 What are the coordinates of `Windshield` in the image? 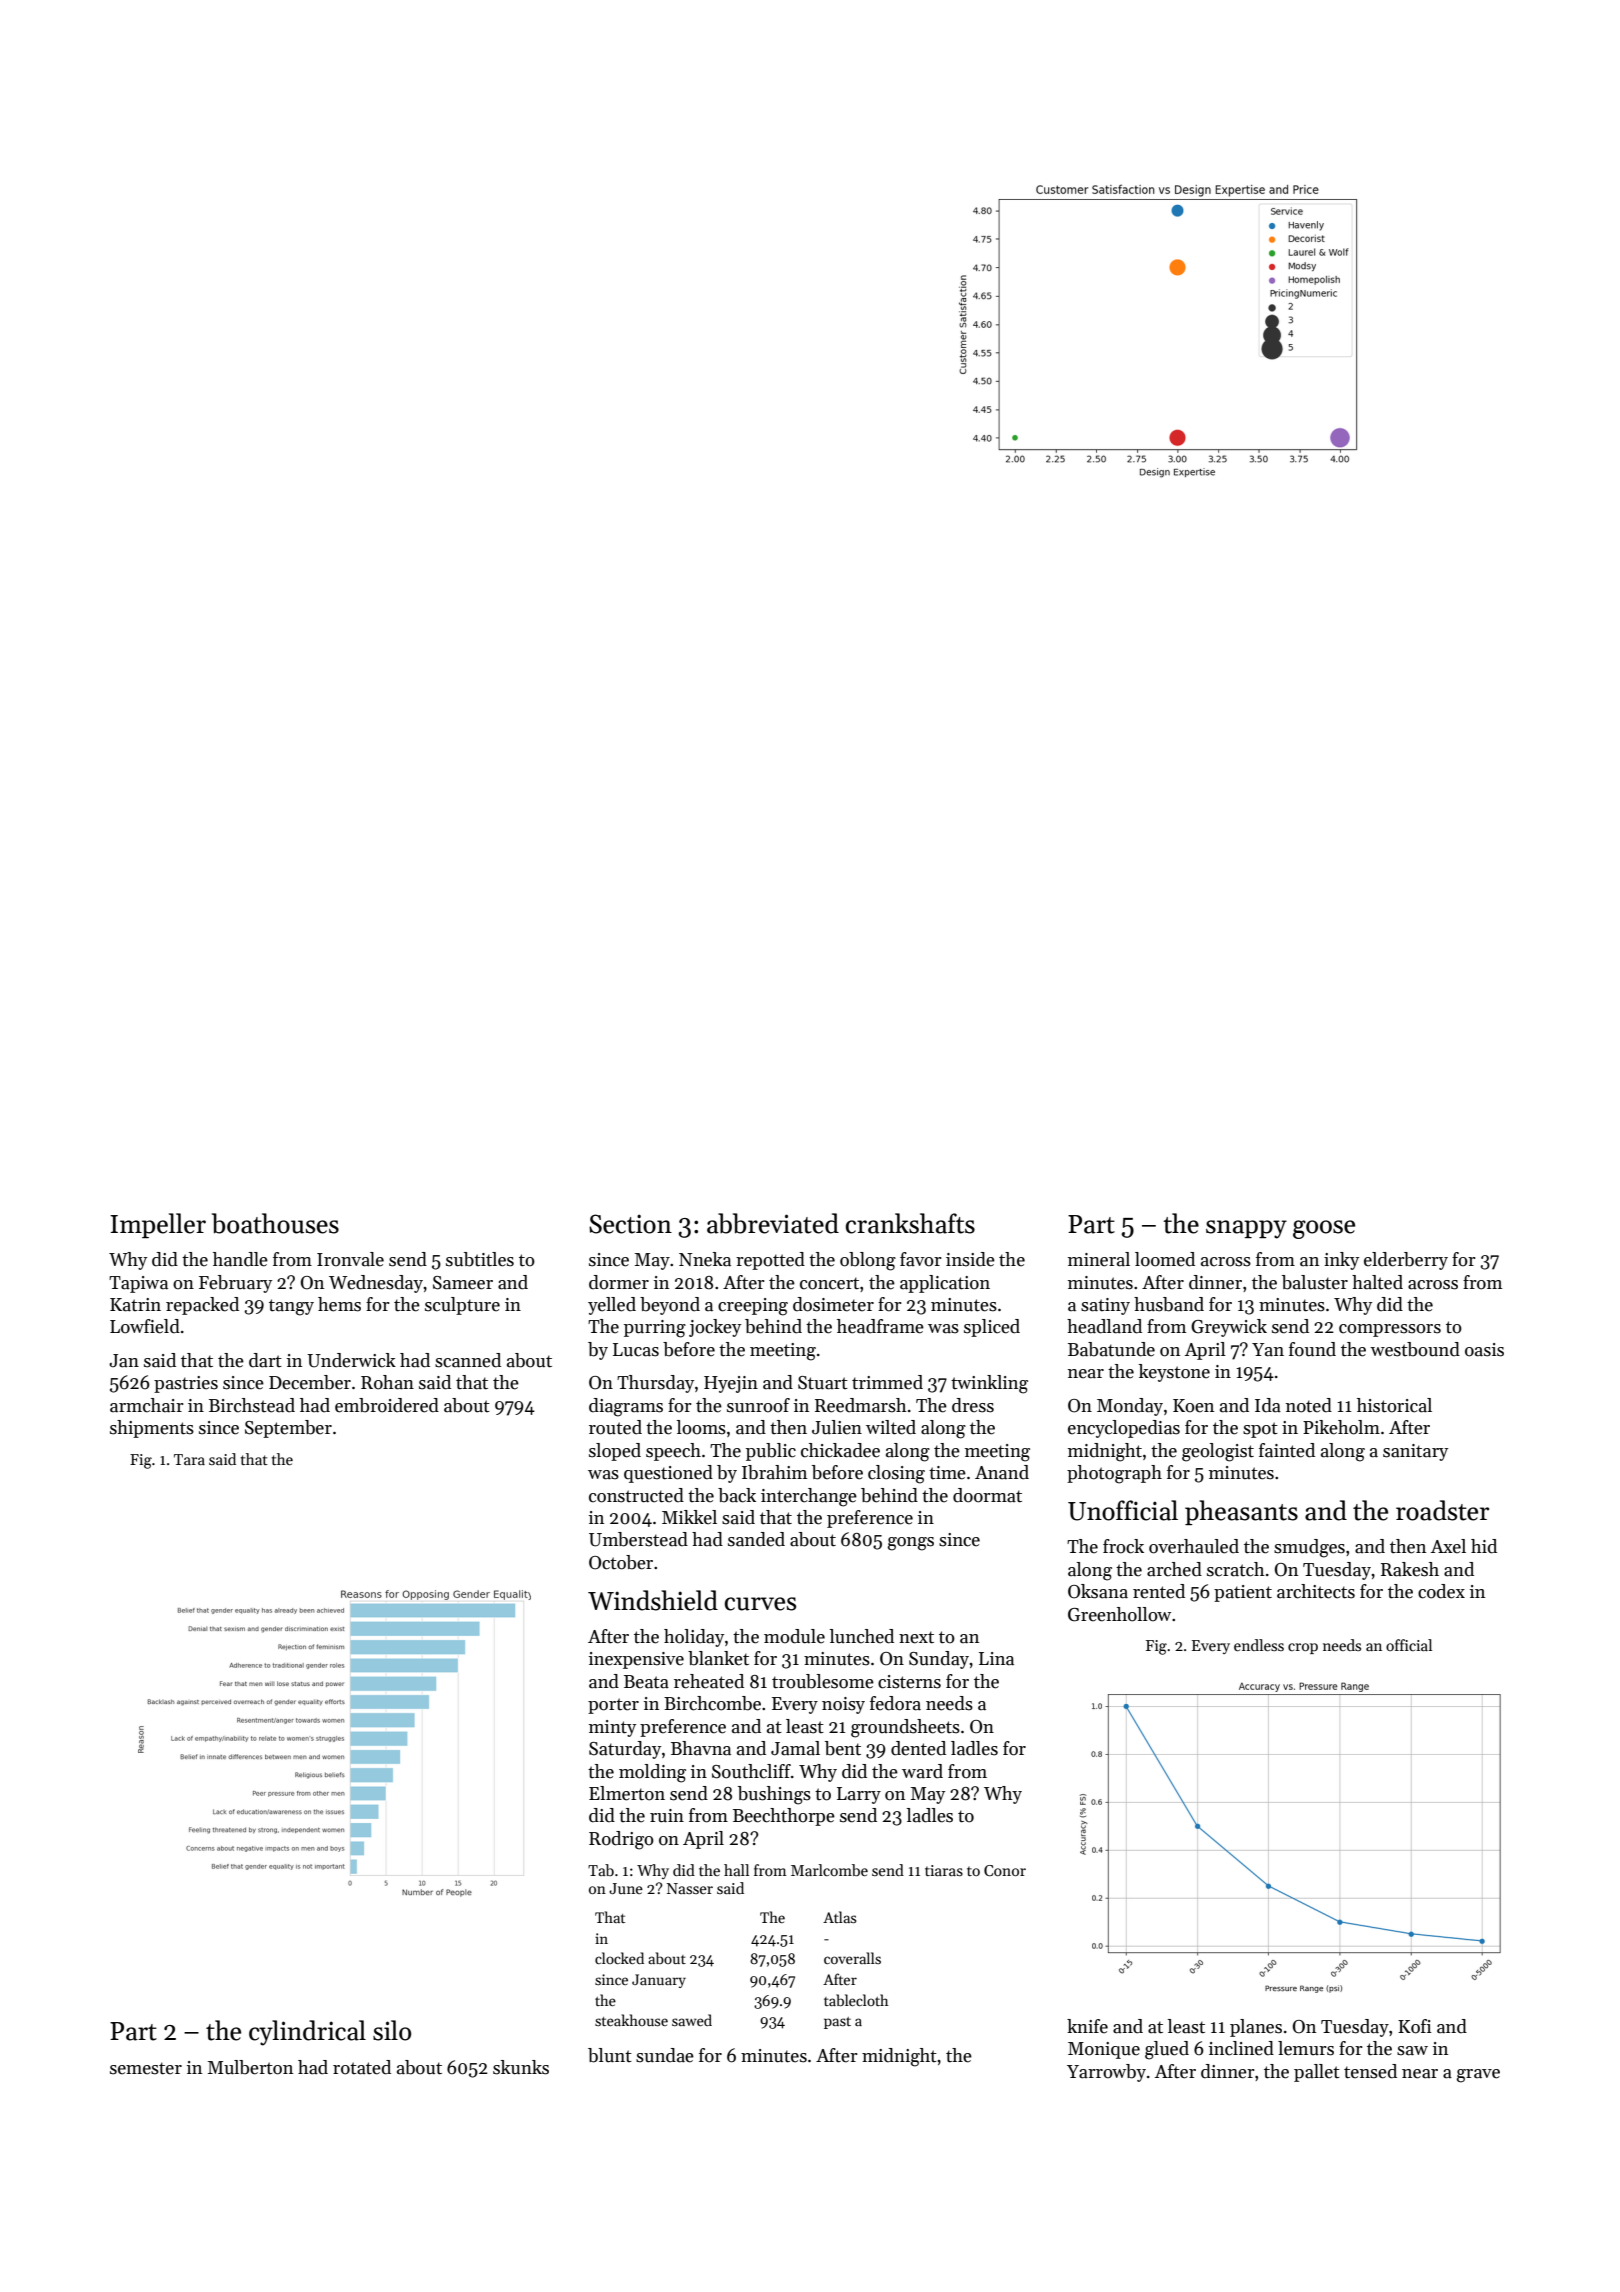 It's located at (653, 1600).
